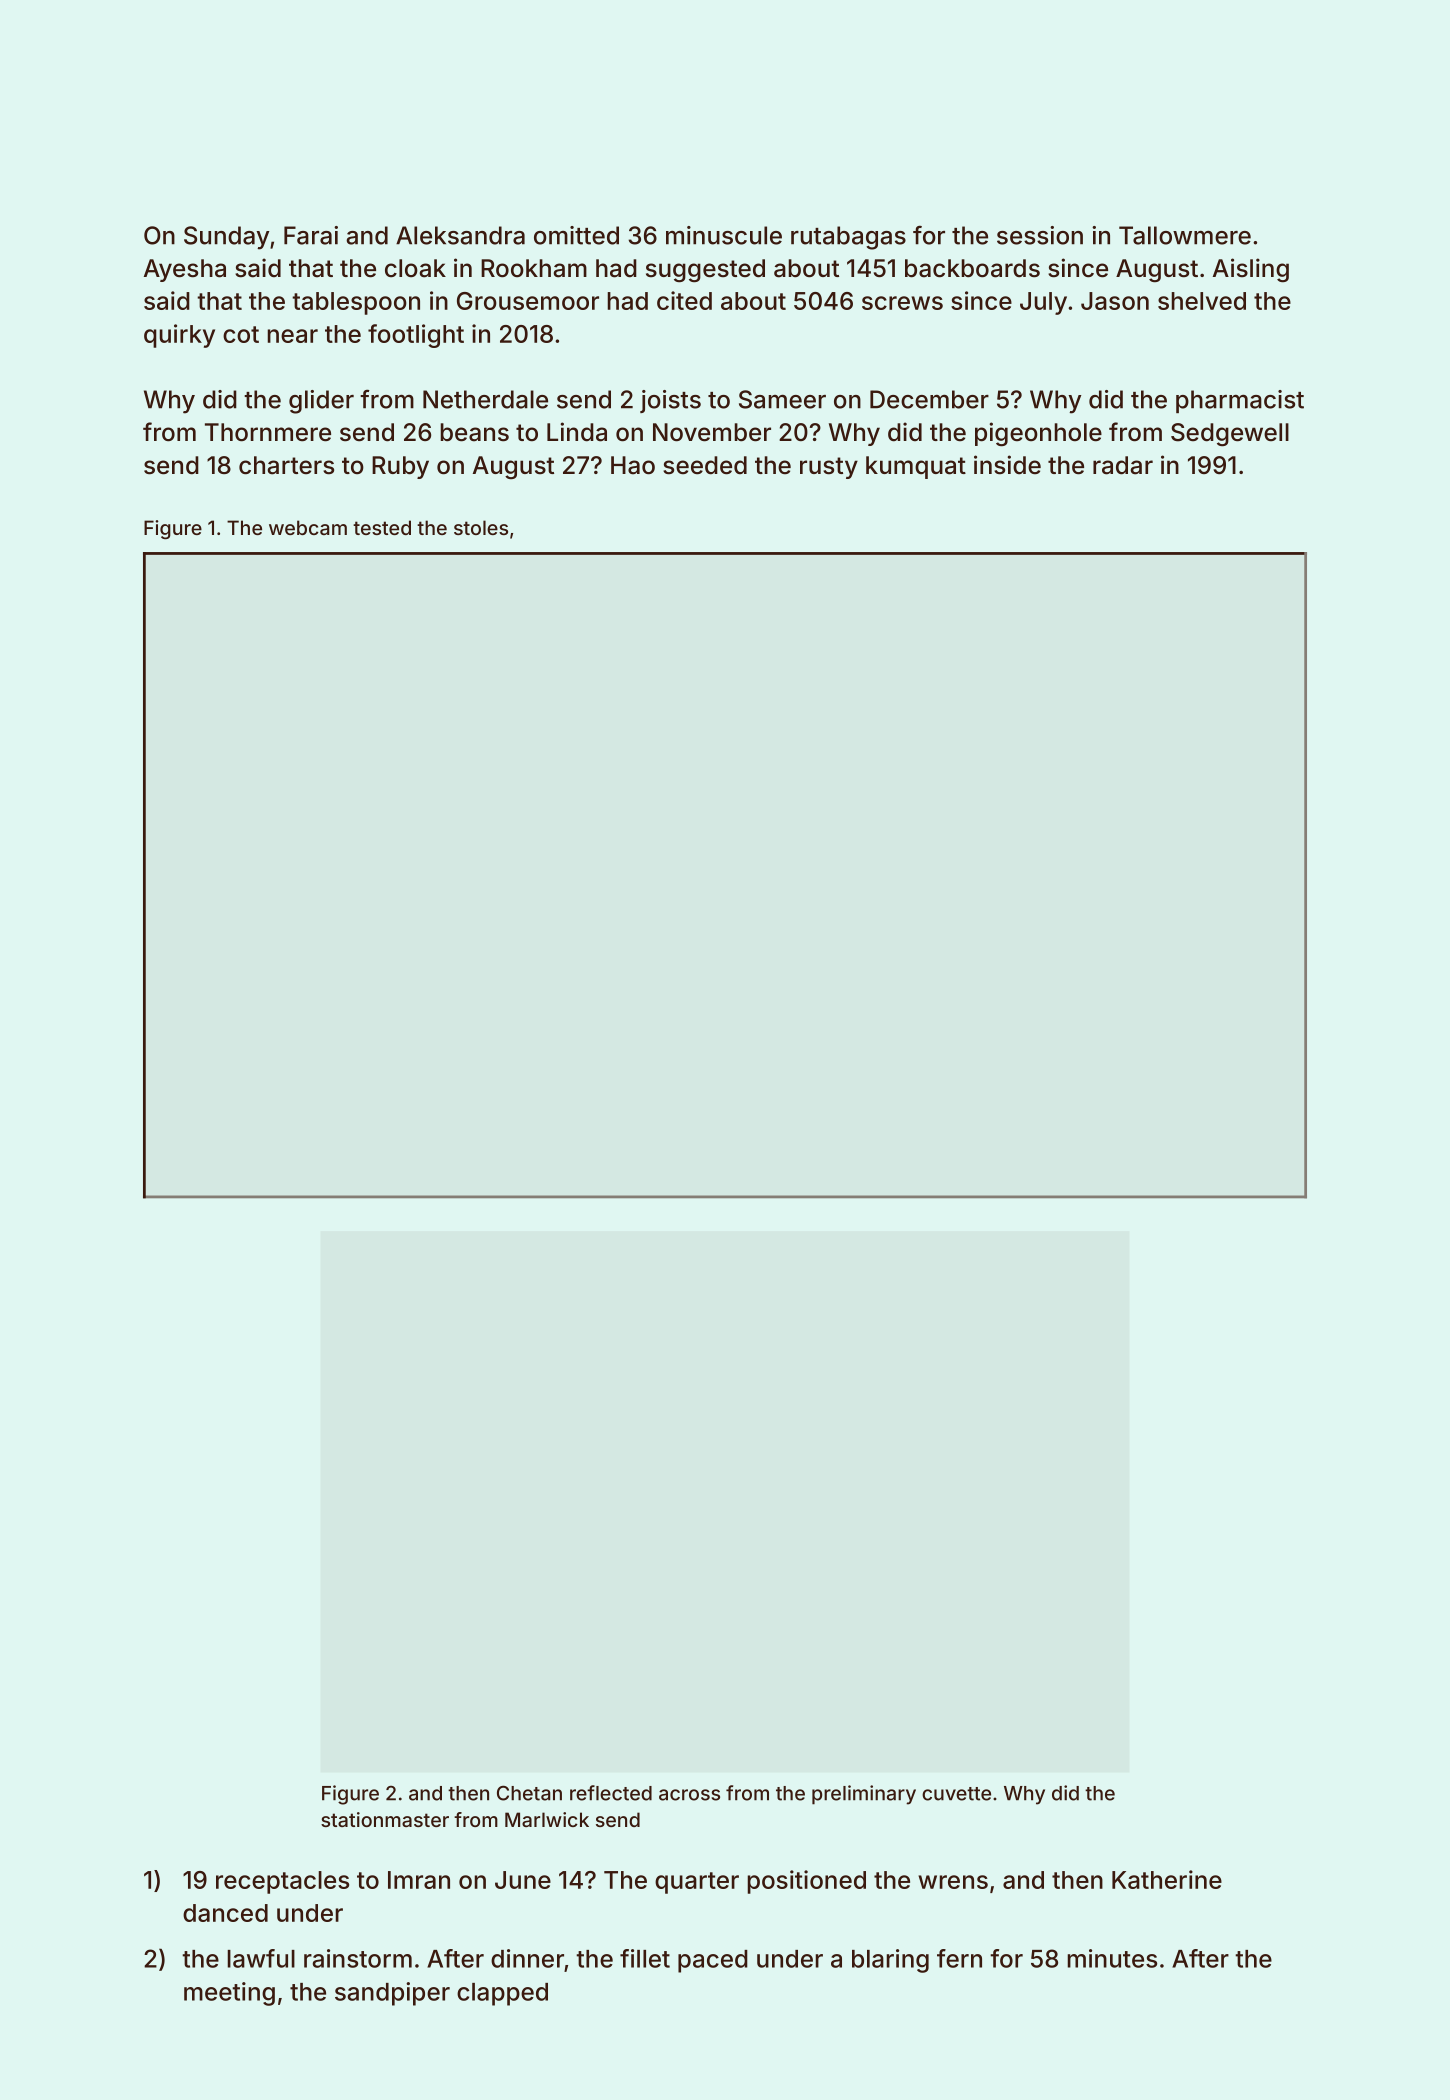 The height and width of the image is (2100, 1450). What do you see at coordinates (956, 1794) in the image?
I see `cuvette` at bounding box center [956, 1794].
